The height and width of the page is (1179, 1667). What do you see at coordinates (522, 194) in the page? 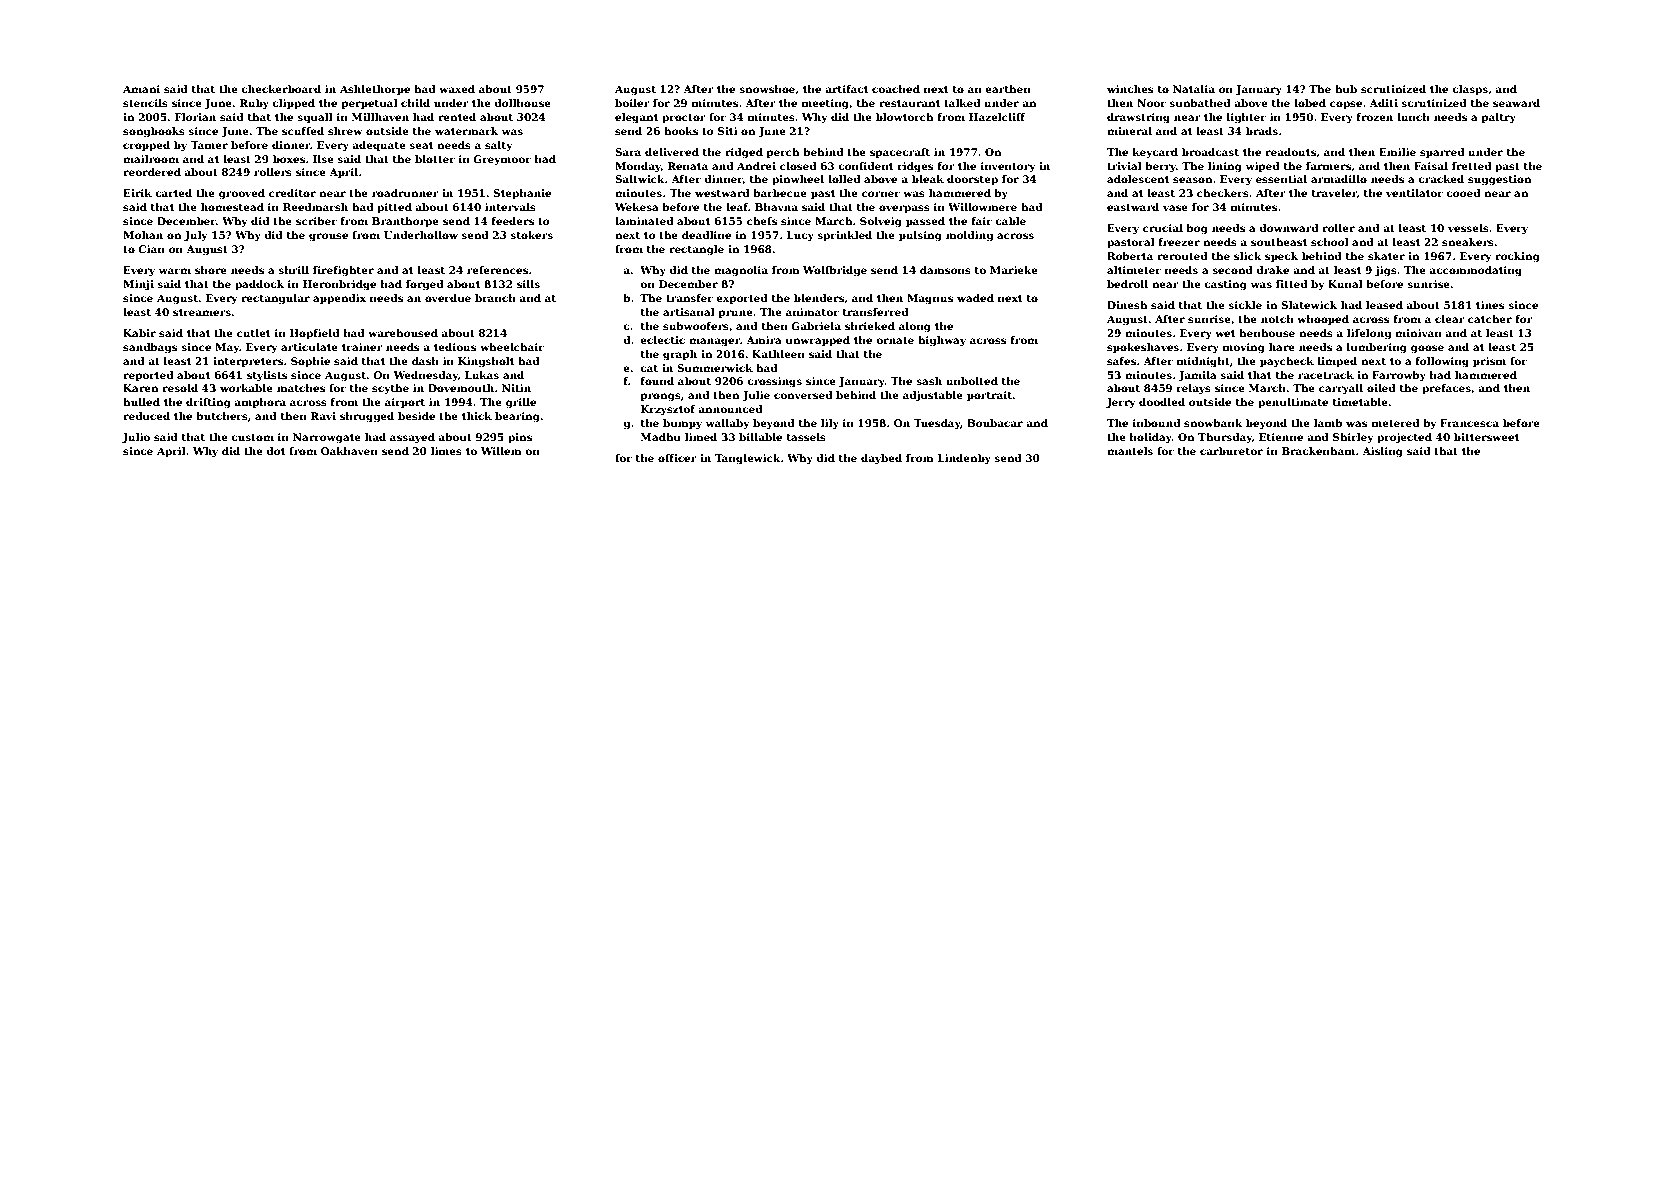
I see `Stephanie` at bounding box center [522, 194].
